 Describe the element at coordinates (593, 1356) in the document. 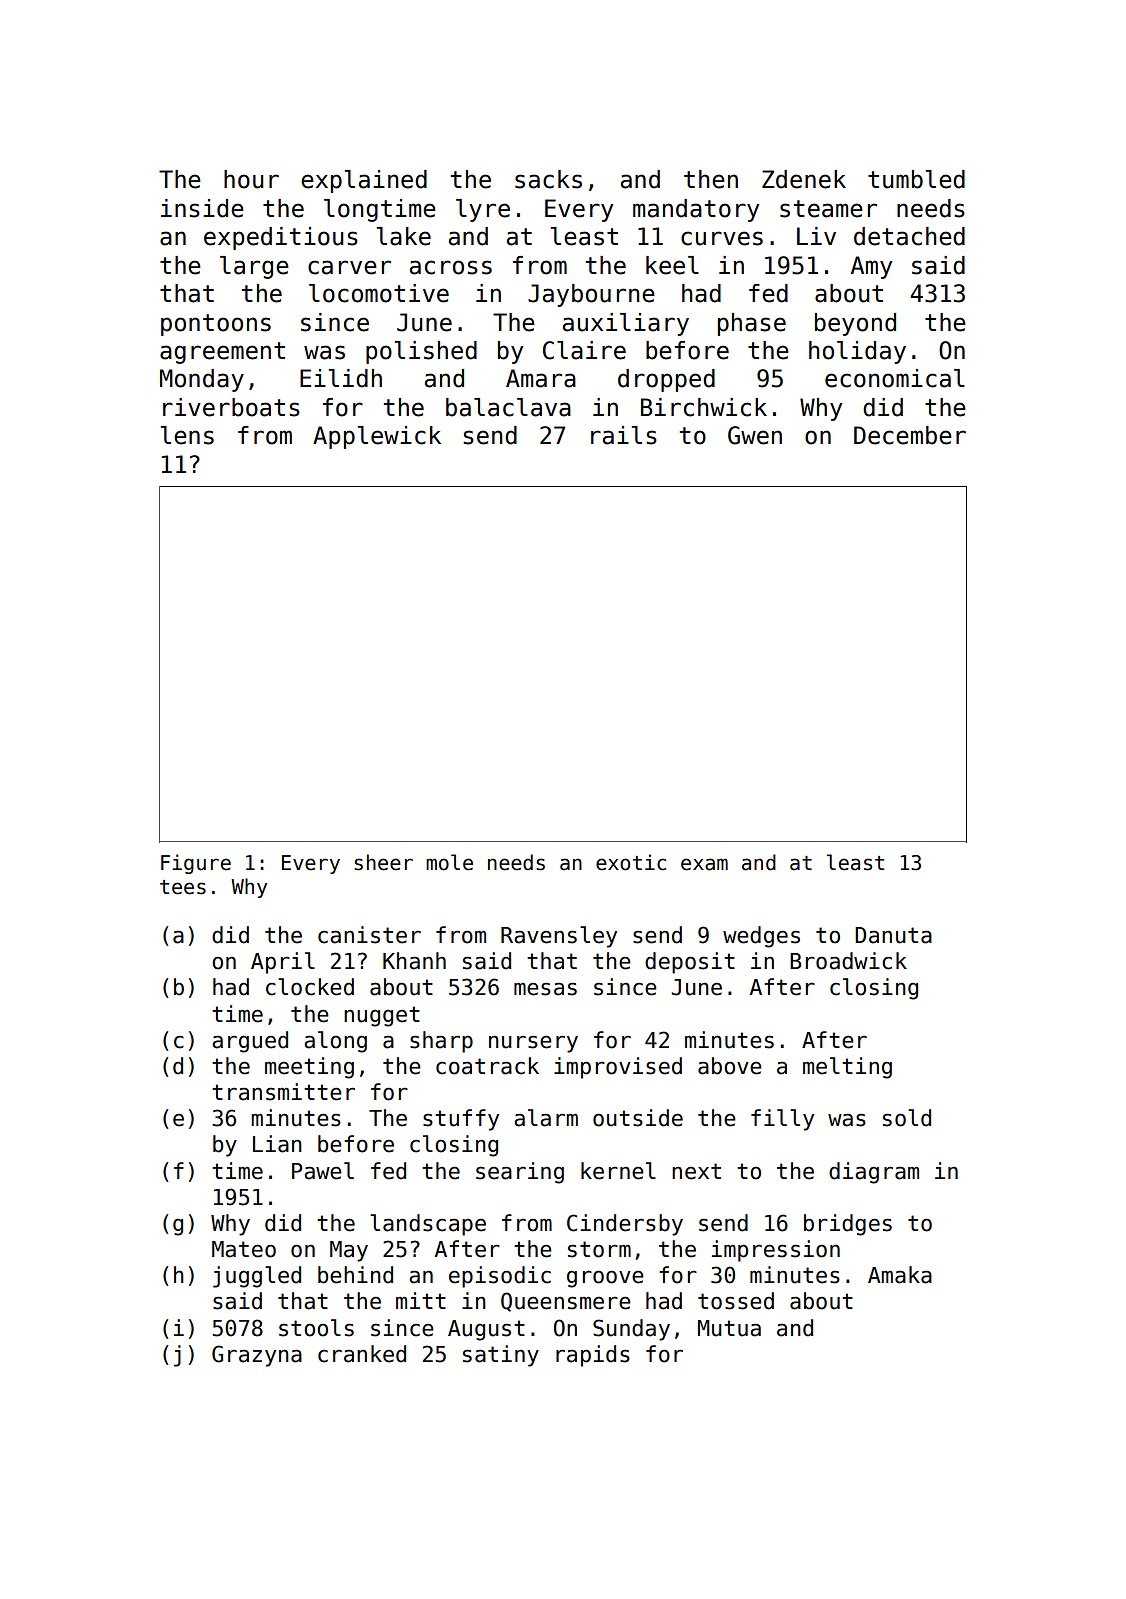

I see `rapids` at that location.
